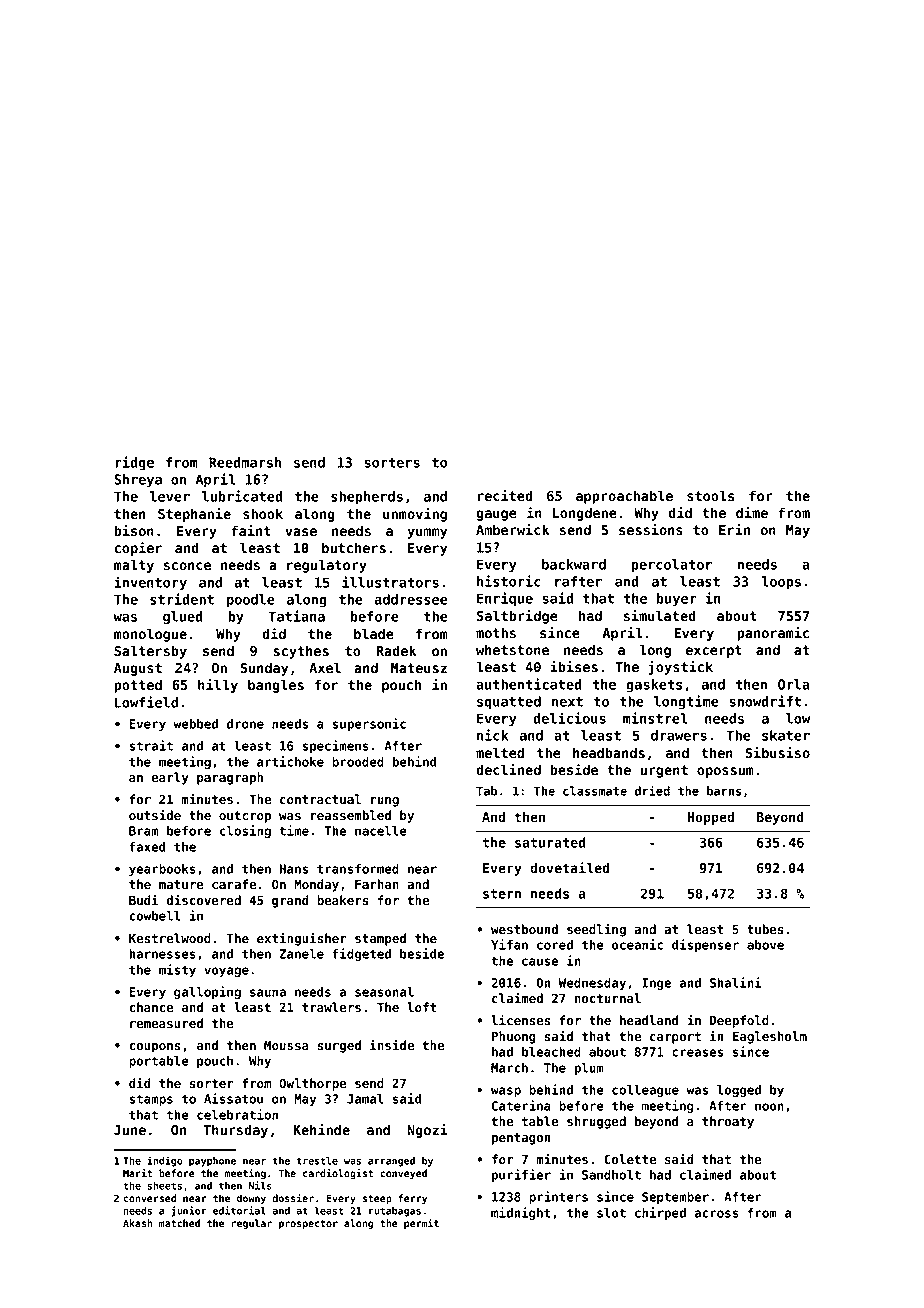 This document has height=1308, width=924. What do you see at coordinates (514, 1037) in the document?
I see `Phuong` at bounding box center [514, 1037].
